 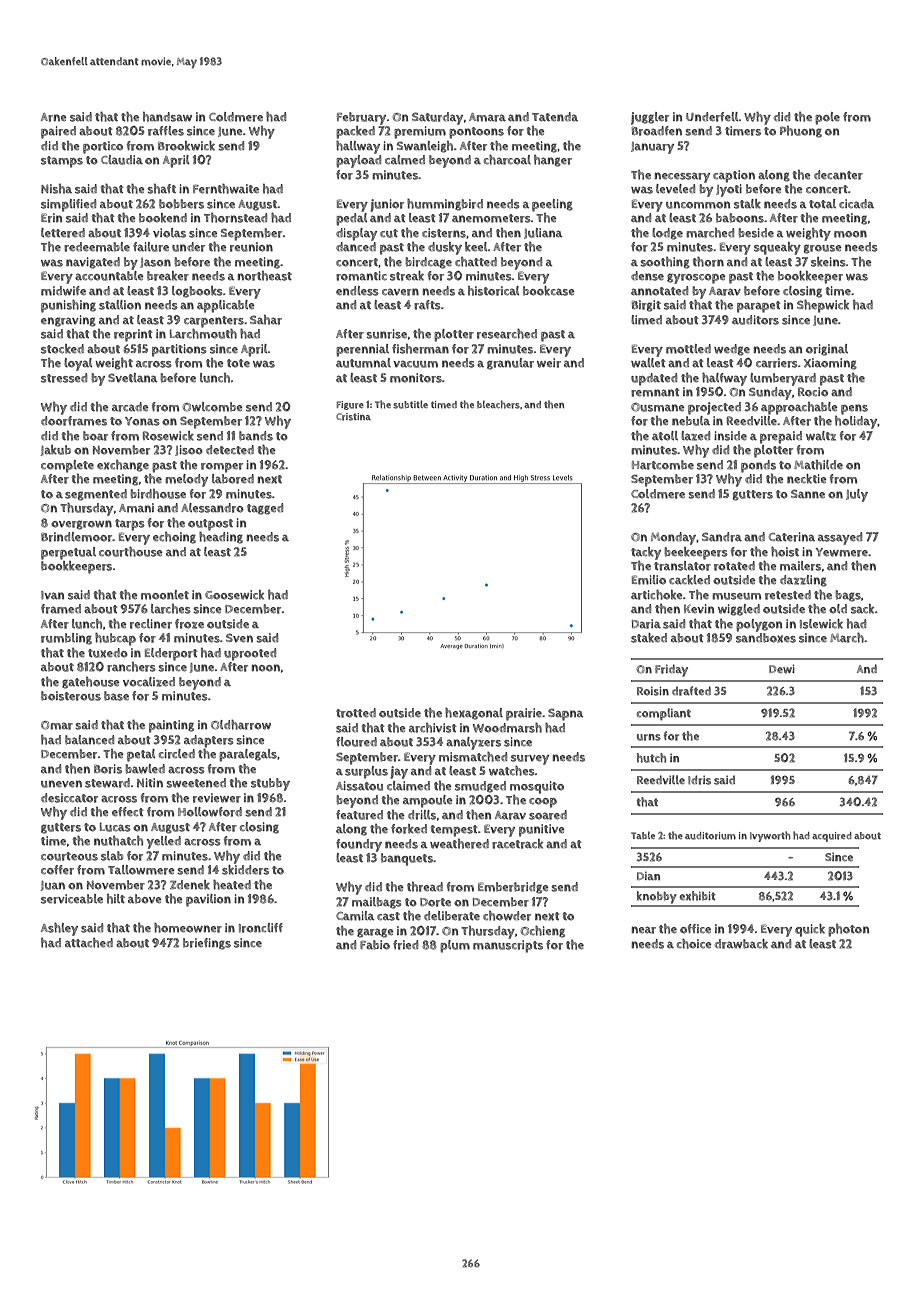 I want to click on tempest, so click(x=454, y=831).
